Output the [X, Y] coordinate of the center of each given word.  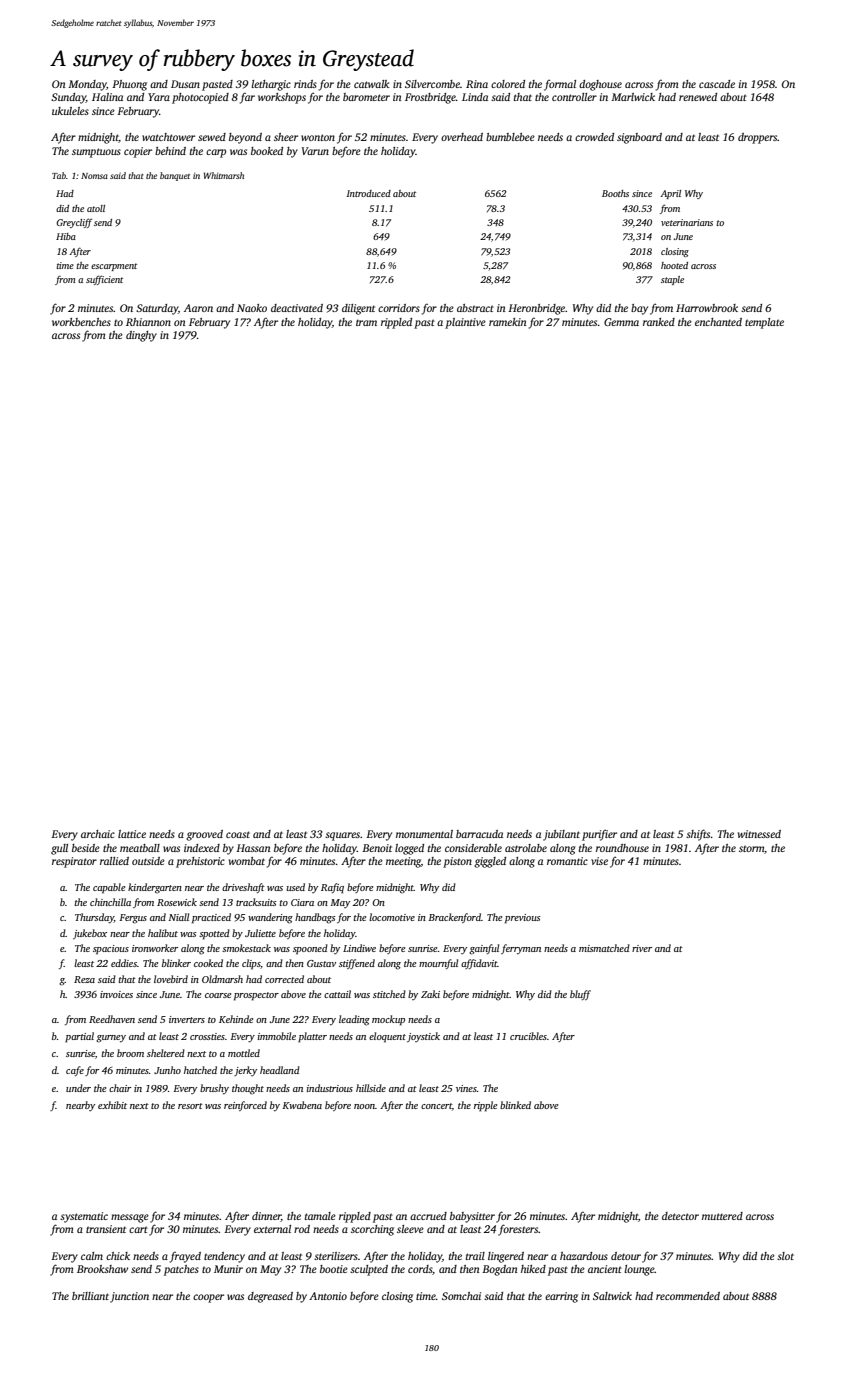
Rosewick [177, 902]
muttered [722, 1216]
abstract [475, 308]
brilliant [90, 1296]
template [764, 323]
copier [138, 152]
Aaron [198, 308]
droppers [758, 138]
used [296, 887]
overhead [462, 137]
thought [248, 1089]
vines [466, 1088]
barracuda [479, 834]
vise [599, 861]
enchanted [718, 322]
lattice [132, 834]
